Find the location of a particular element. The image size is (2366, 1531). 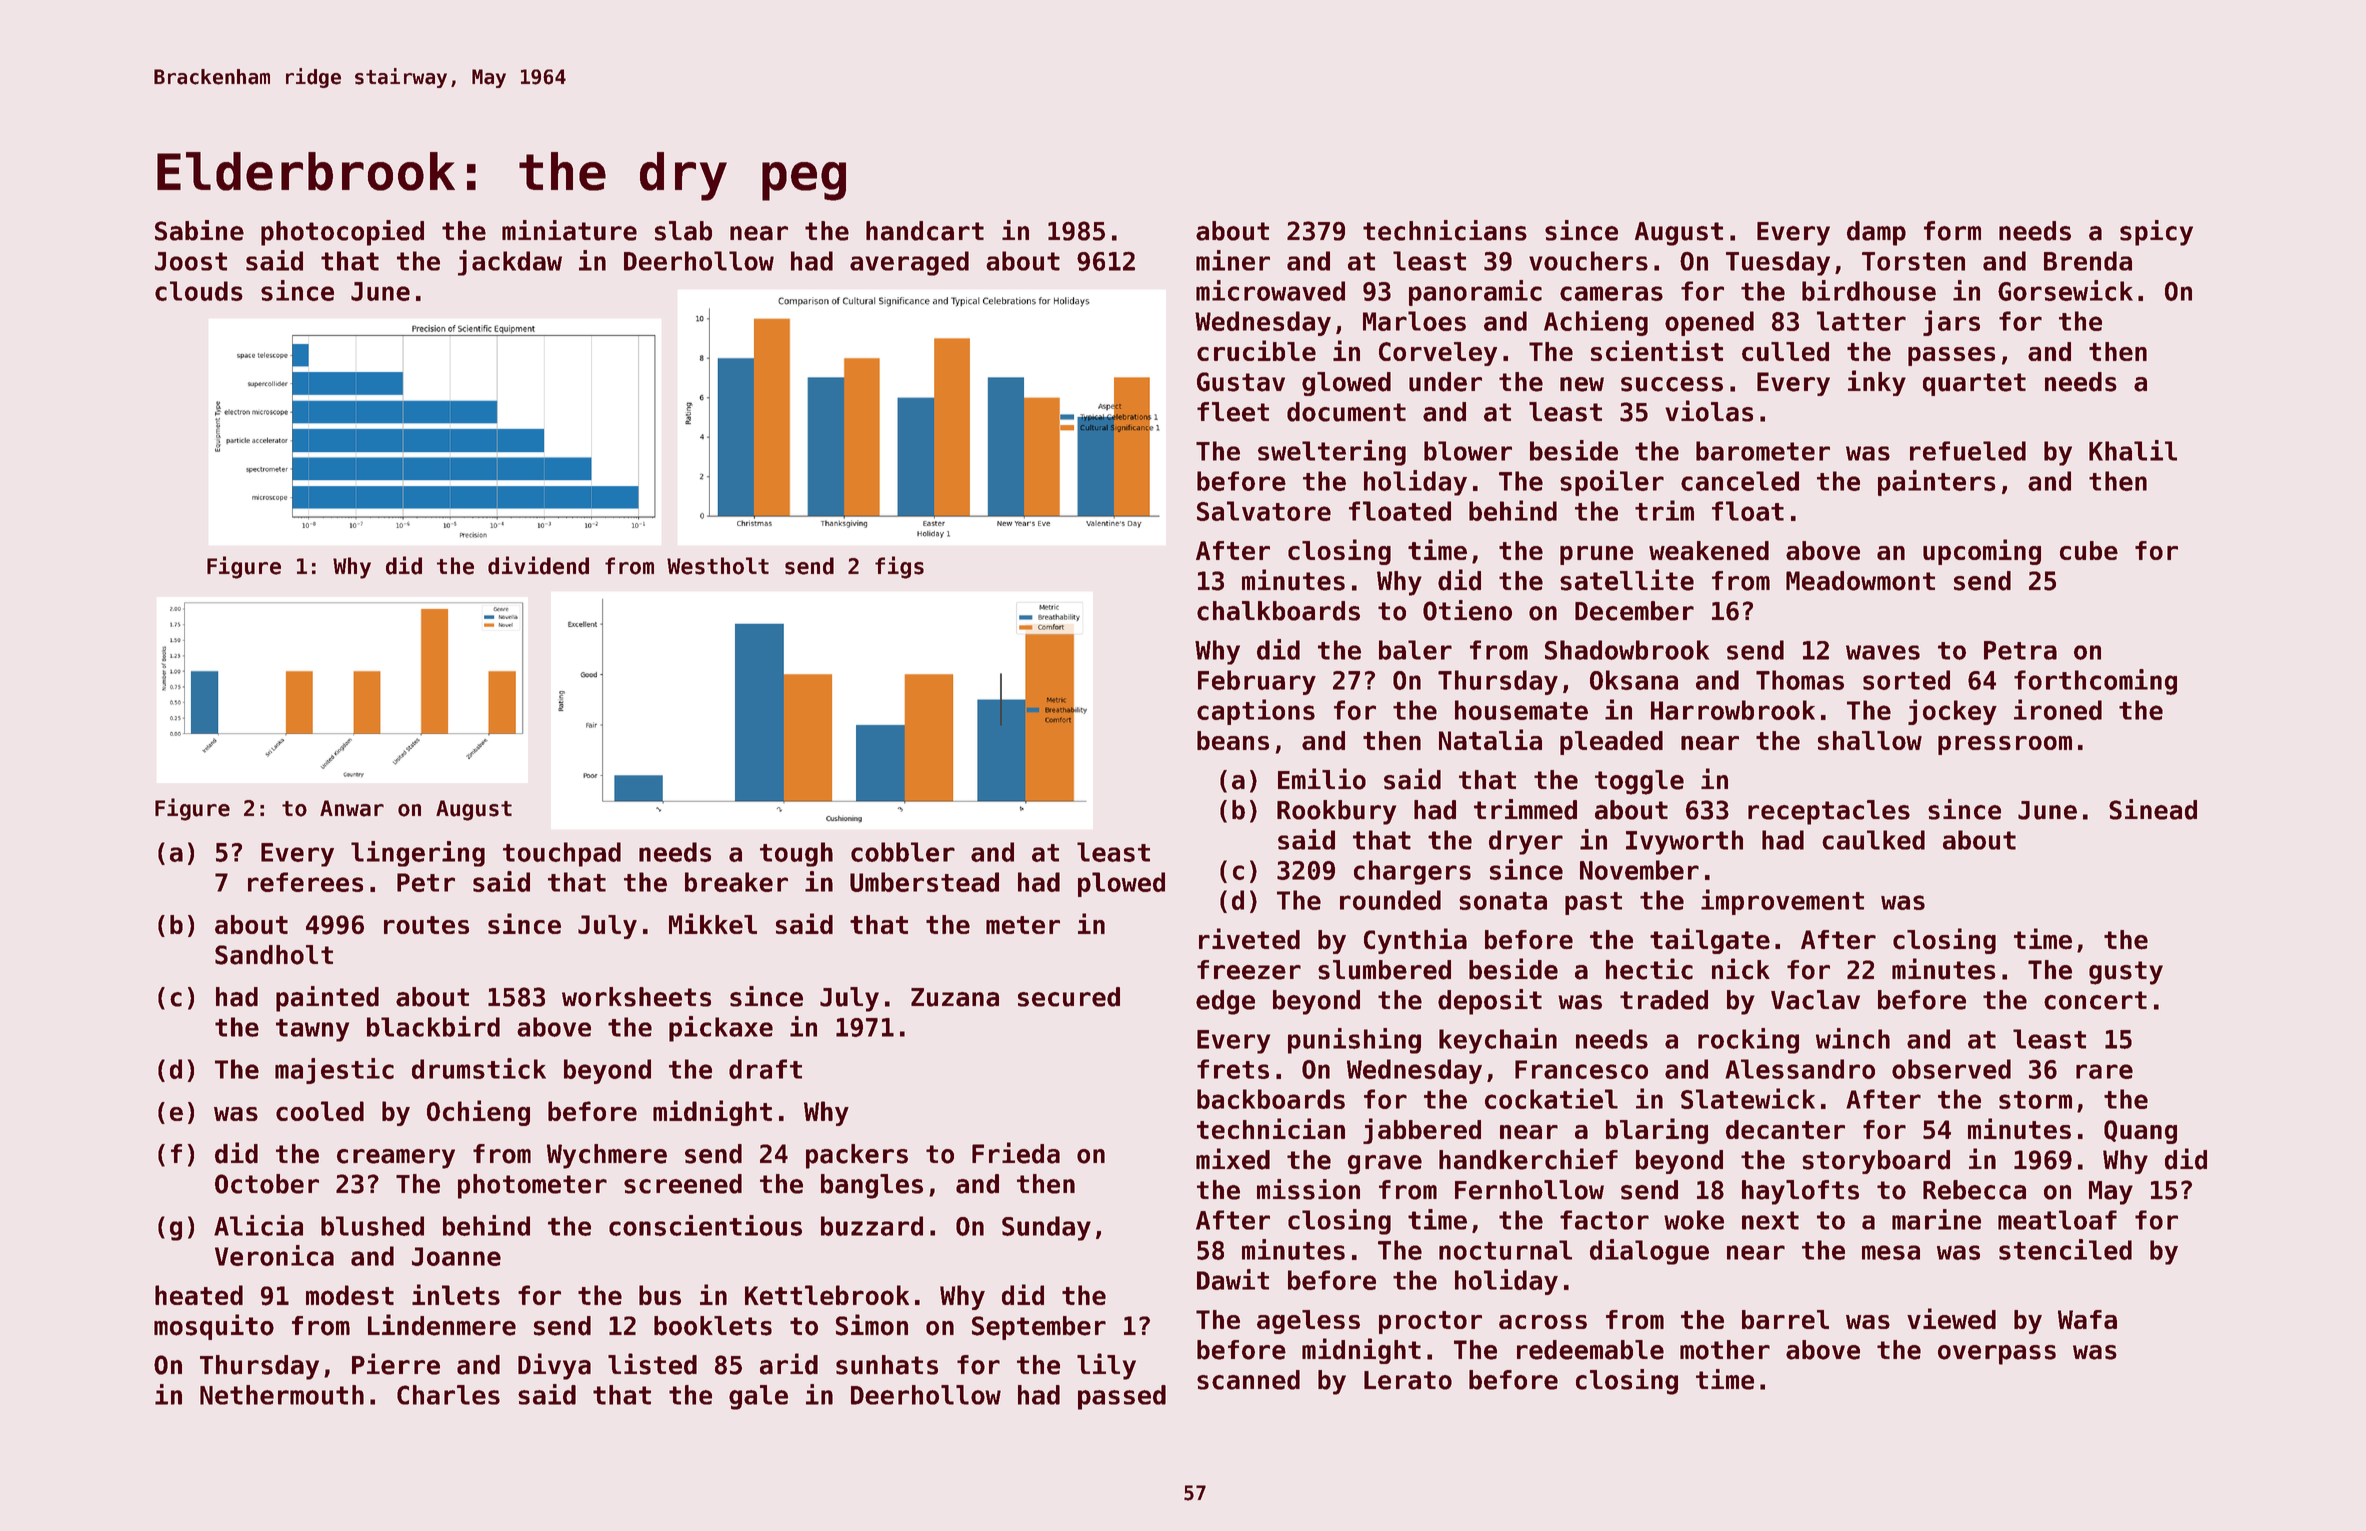

Westholt is located at coordinates (718, 566).
